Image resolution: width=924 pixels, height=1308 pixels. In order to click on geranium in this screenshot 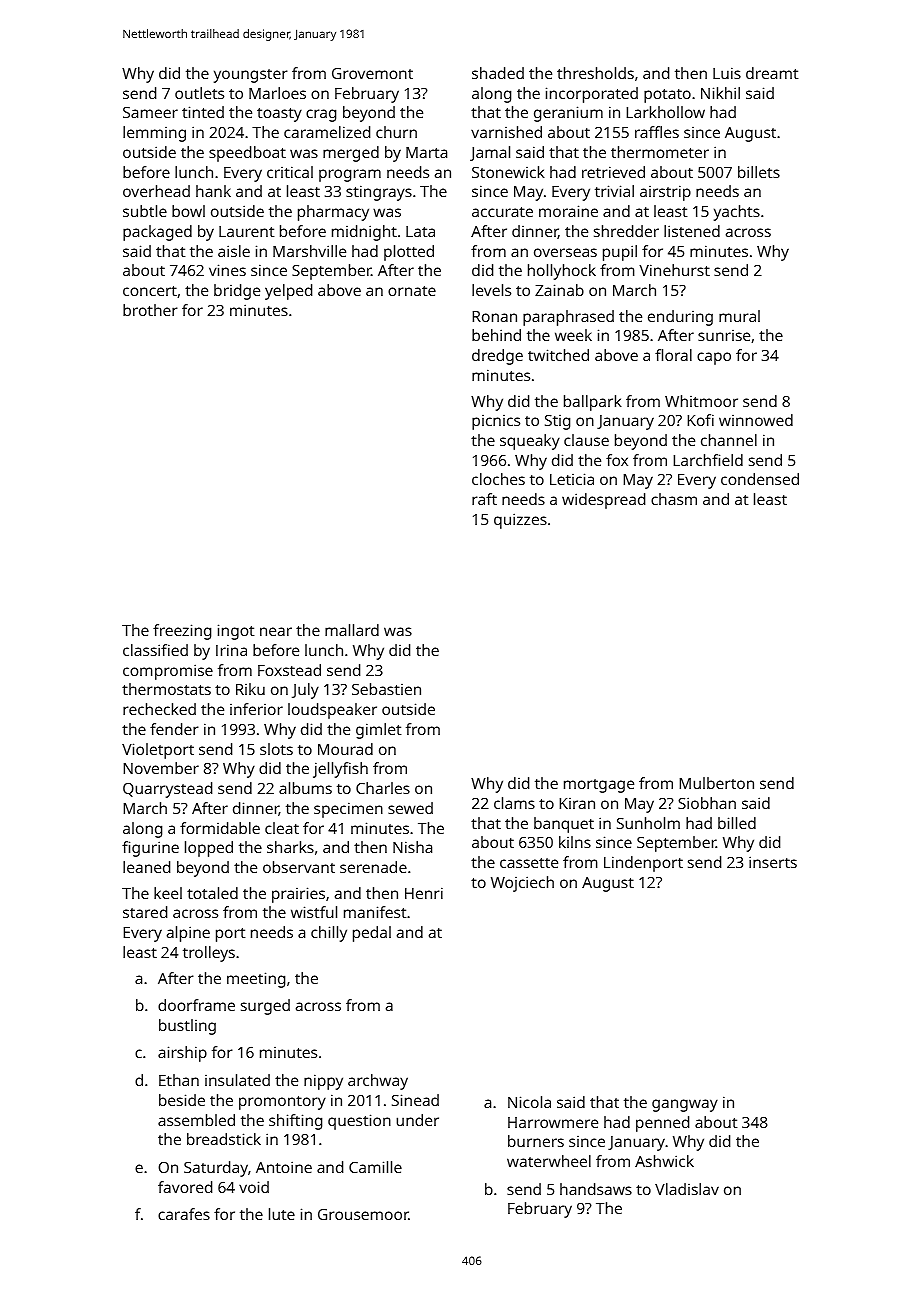, I will do `click(568, 114)`.
